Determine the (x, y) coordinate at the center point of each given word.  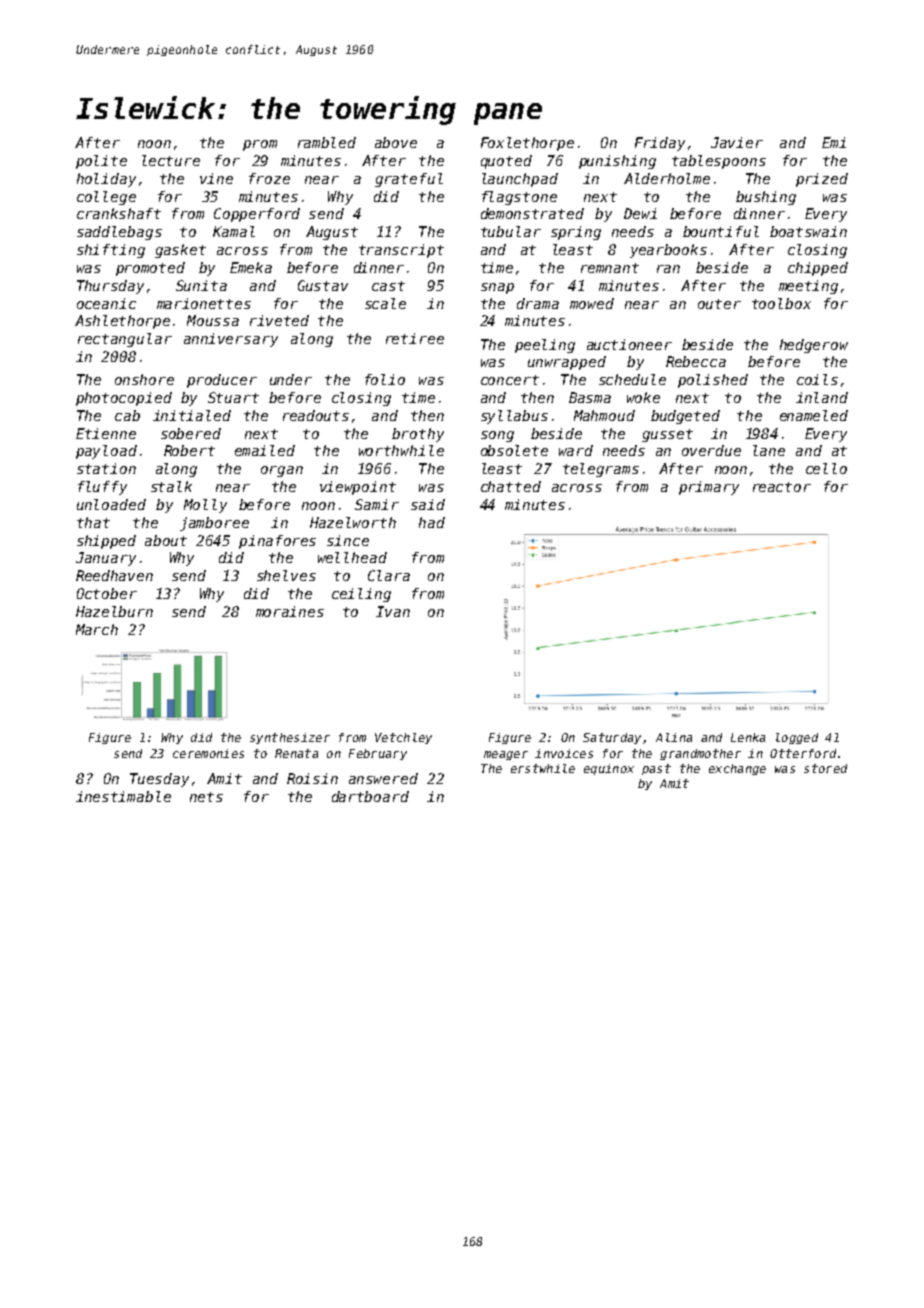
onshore (144, 379)
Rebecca (696, 361)
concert (510, 380)
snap (497, 288)
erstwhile (543, 768)
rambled (327, 142)
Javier (737, 142)
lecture (171, 160)
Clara (389, 575)
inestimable (123, 796)
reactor (782, 487)
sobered (191, 433)
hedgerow (814, 346)
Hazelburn (114, 611)
